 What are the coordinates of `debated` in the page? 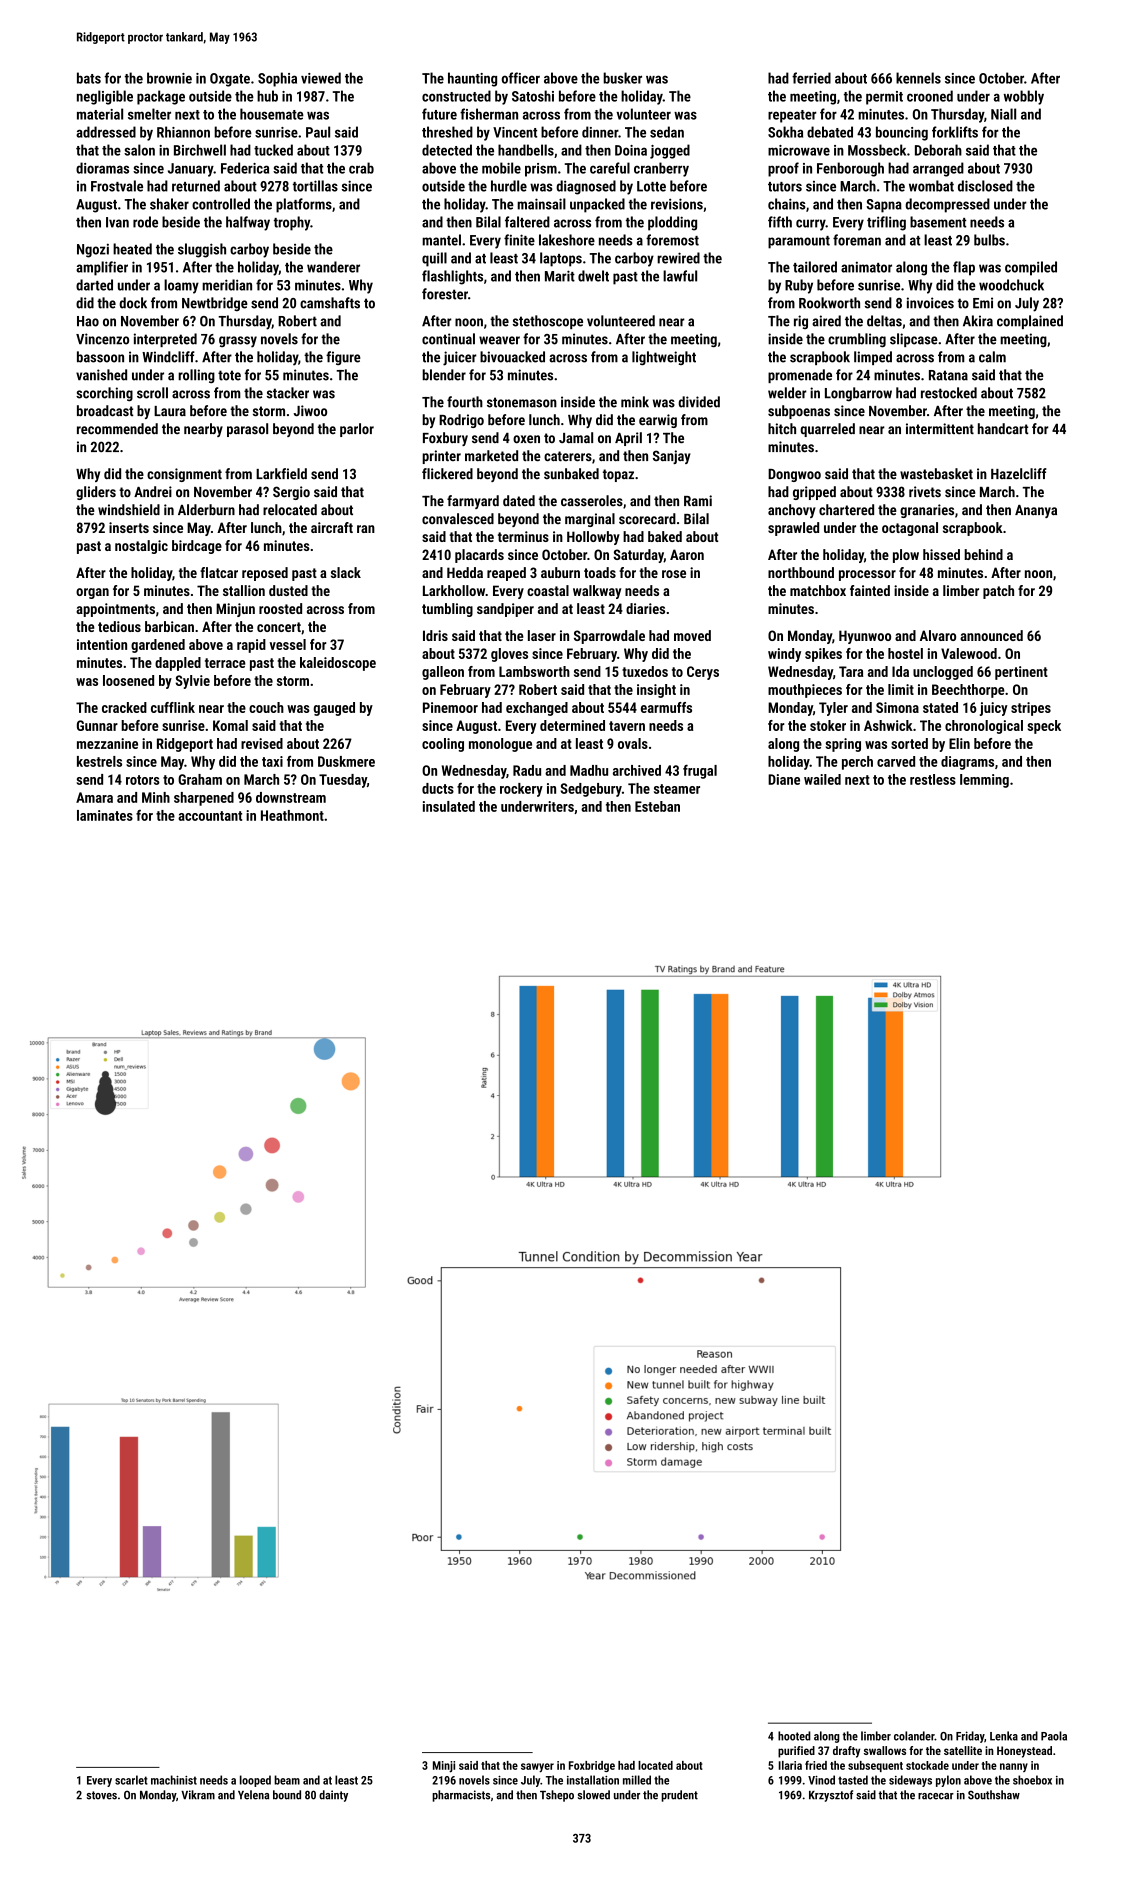 It's located at (830, 132).
